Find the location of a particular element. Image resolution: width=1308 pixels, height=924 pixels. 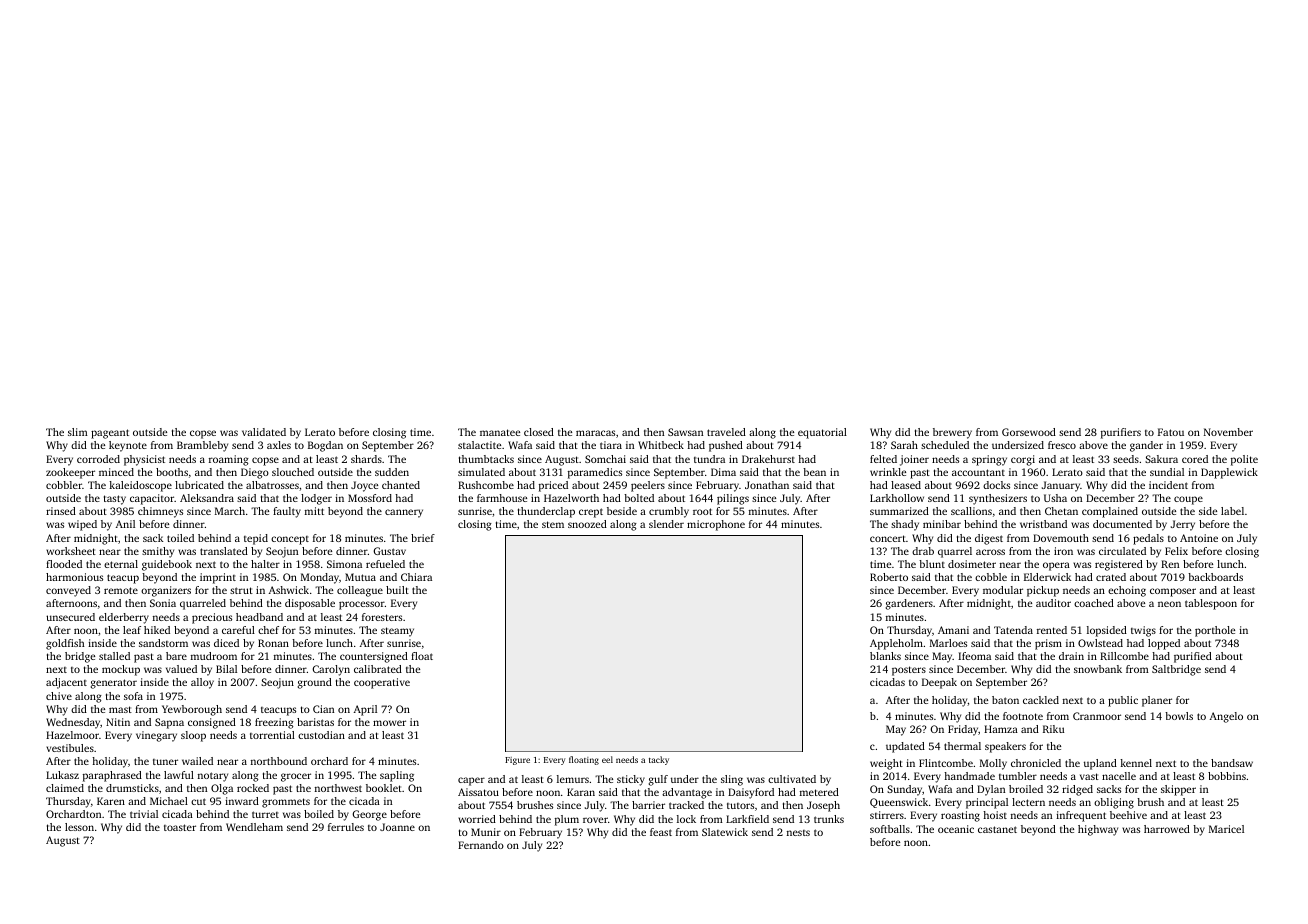

toaster is located at coordinates (180, 827).
